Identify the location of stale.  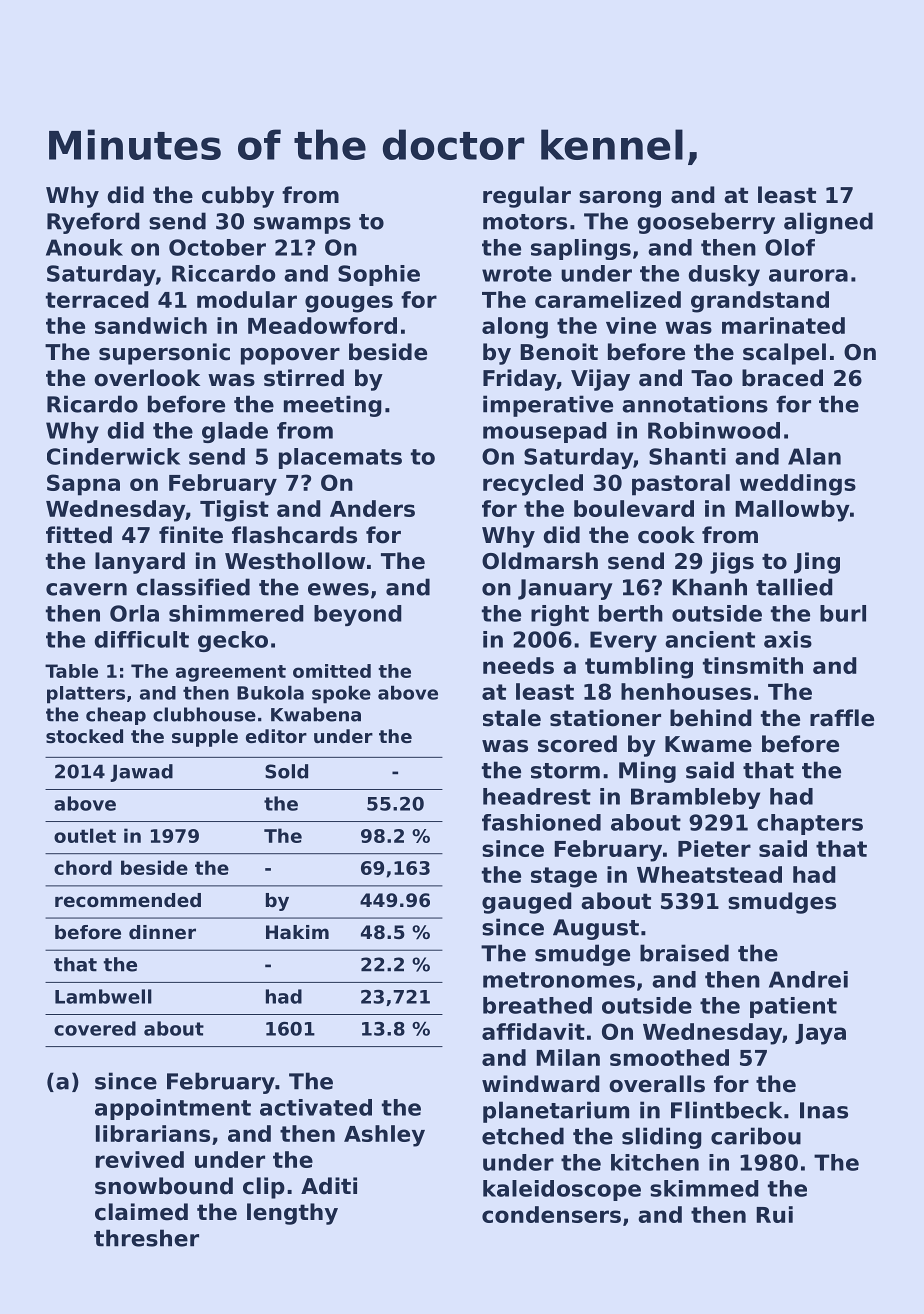
(512, 718).
